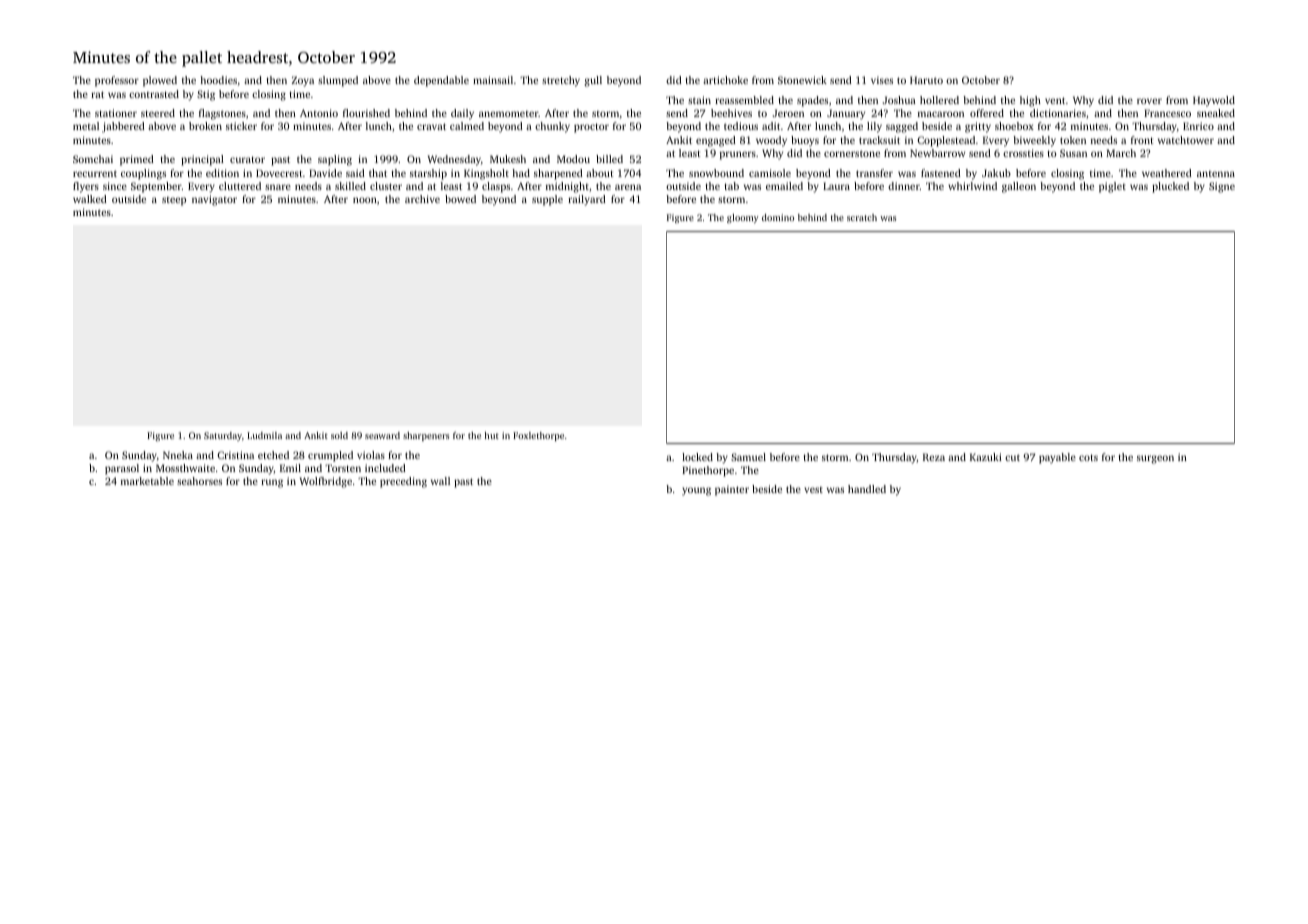 The width and height of the screenshot is (1308, 924). What do you see at coordinates (223, 436) in the screenshot?
I see `Saturday` at bounding box center [223, 436].
